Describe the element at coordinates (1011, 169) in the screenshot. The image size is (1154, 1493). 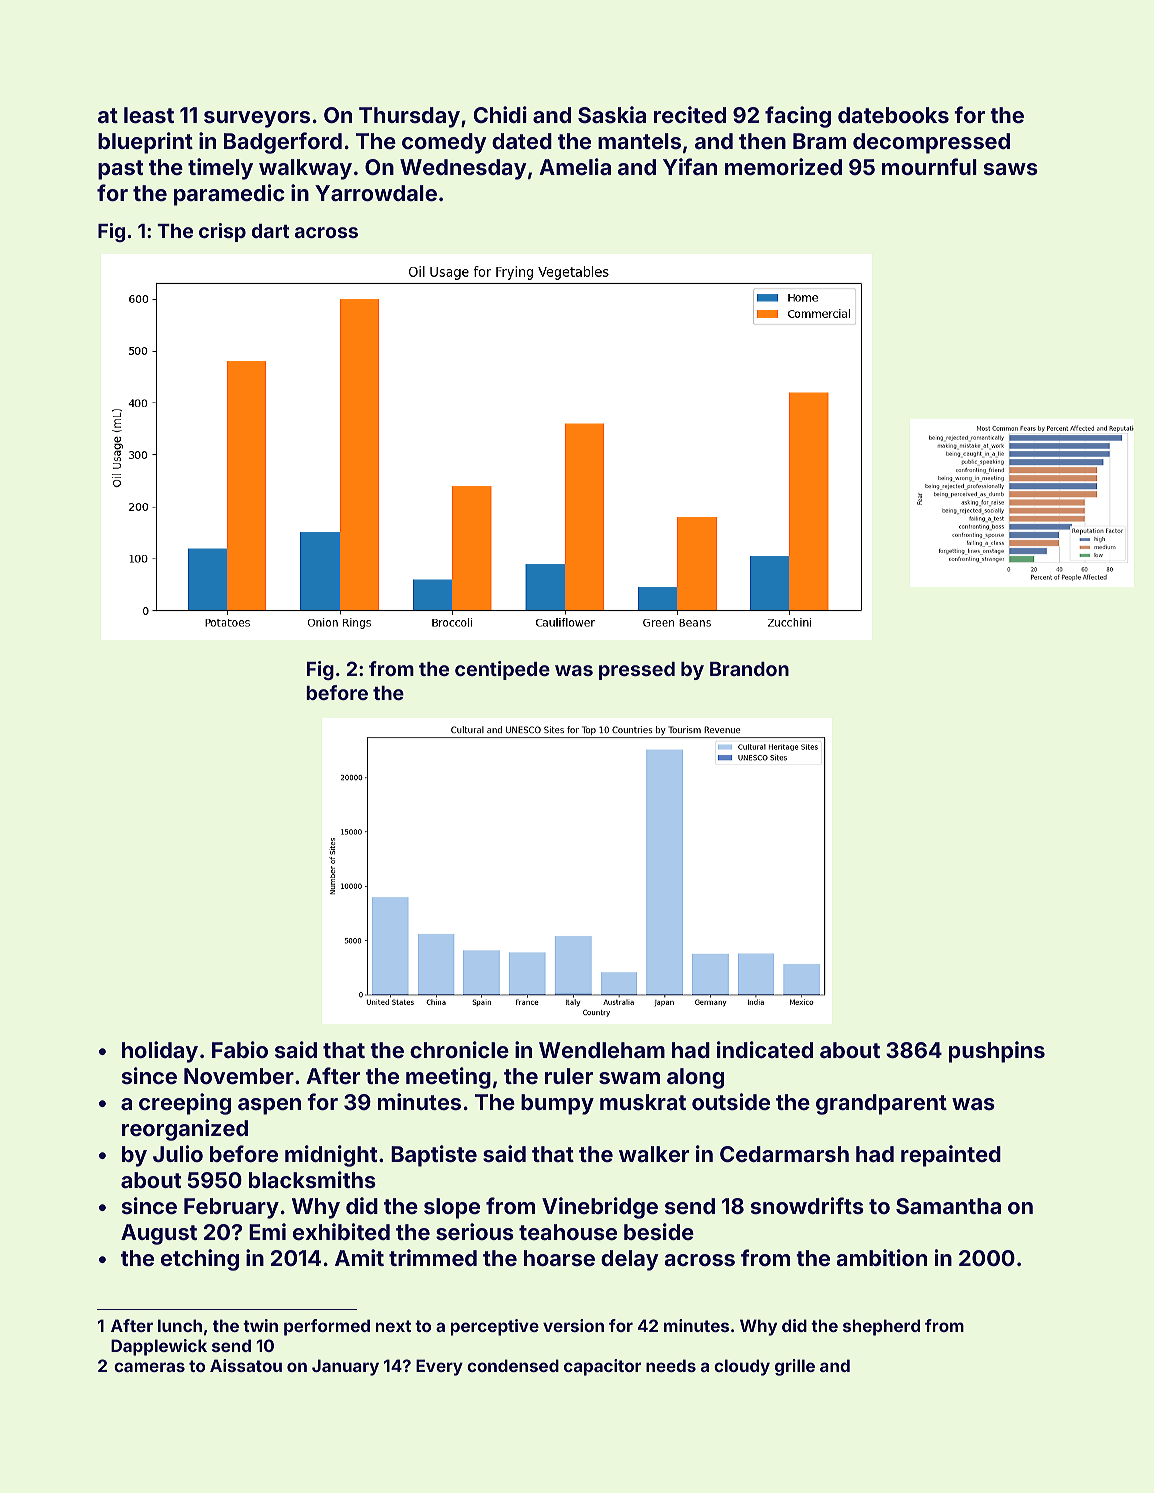
I see `saws` at that location.
